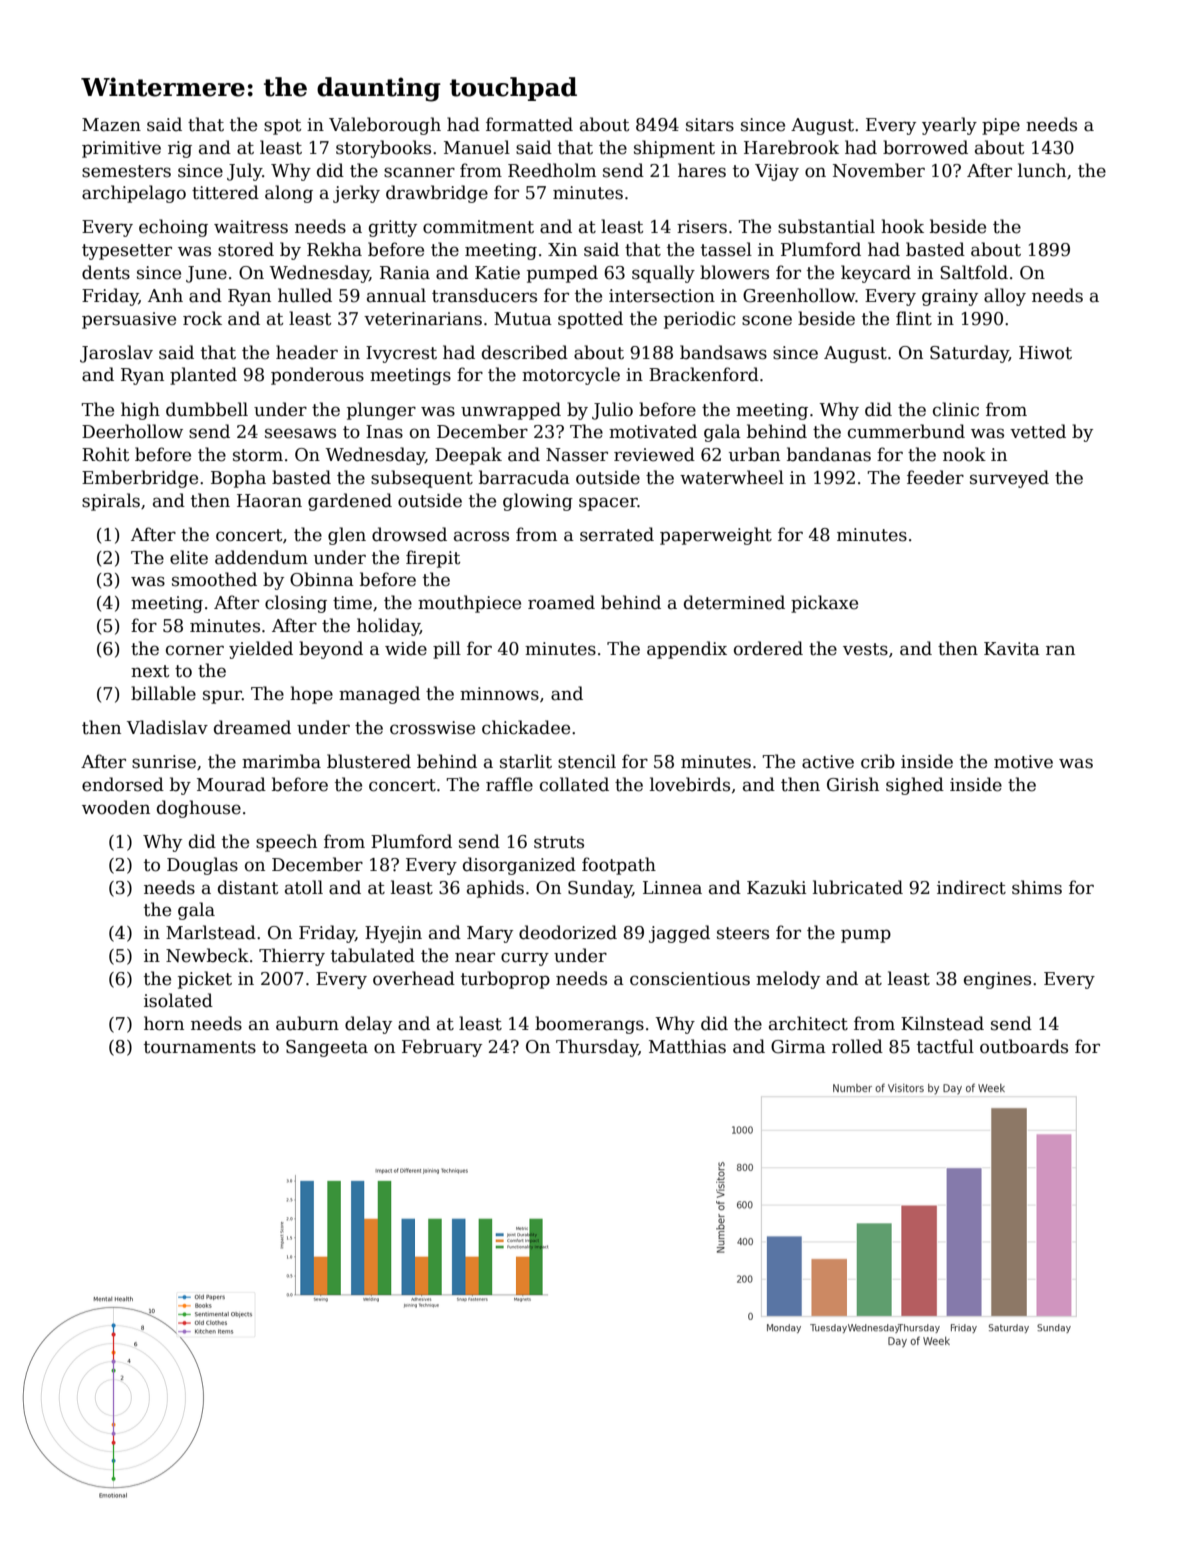 This document has width=1191, height=1541. What do you see at coordinates (672, 888) in the document?
I see `Linnea` at bounding box center [672, 888].
